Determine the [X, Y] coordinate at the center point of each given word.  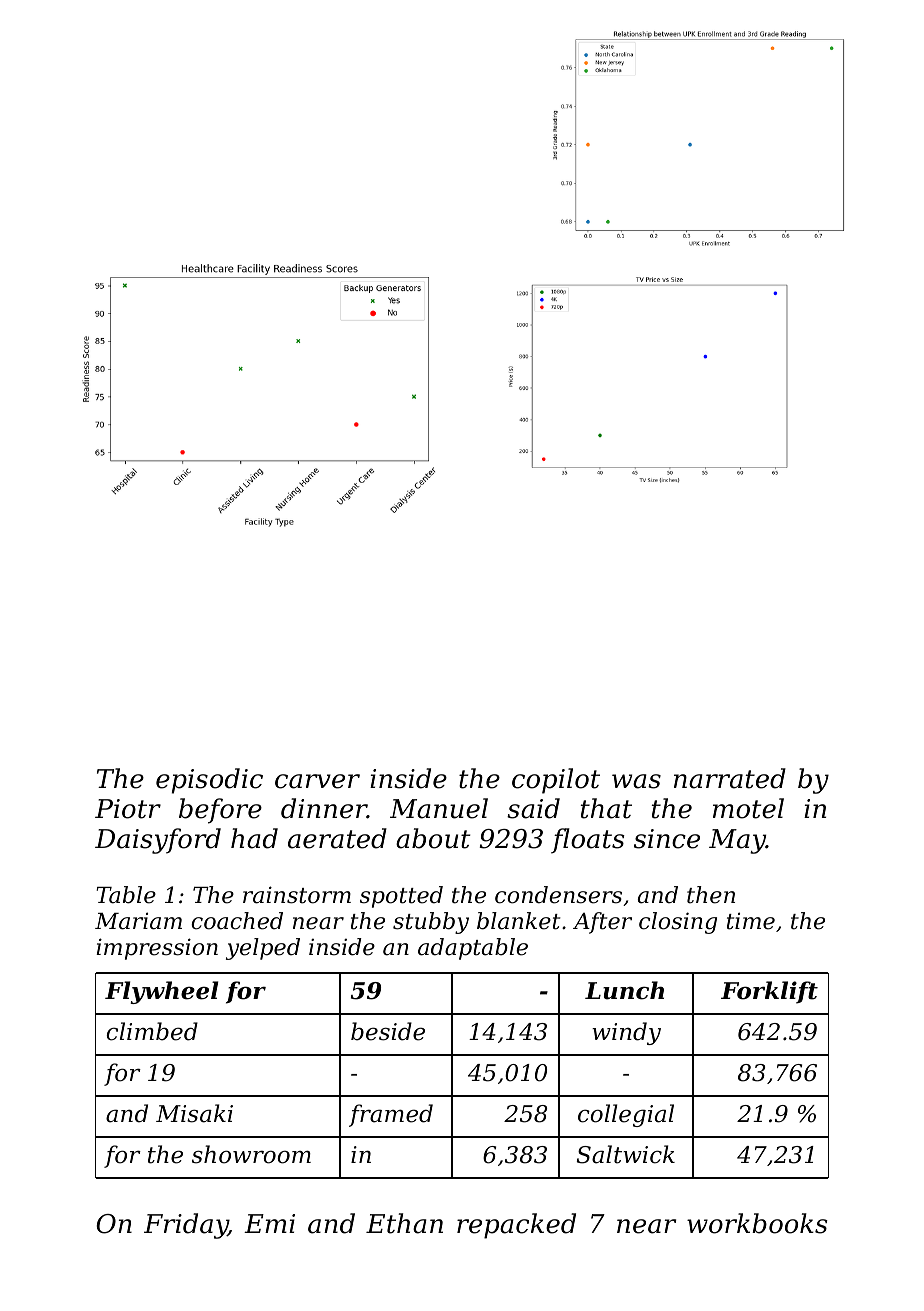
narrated [730, 778]
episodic [209, 781]
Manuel [439, 808]
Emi [269, 1223]
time [751, 921]
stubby [431, 923]
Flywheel [161, 992]
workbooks [757, 1223]
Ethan [404, 1223]
